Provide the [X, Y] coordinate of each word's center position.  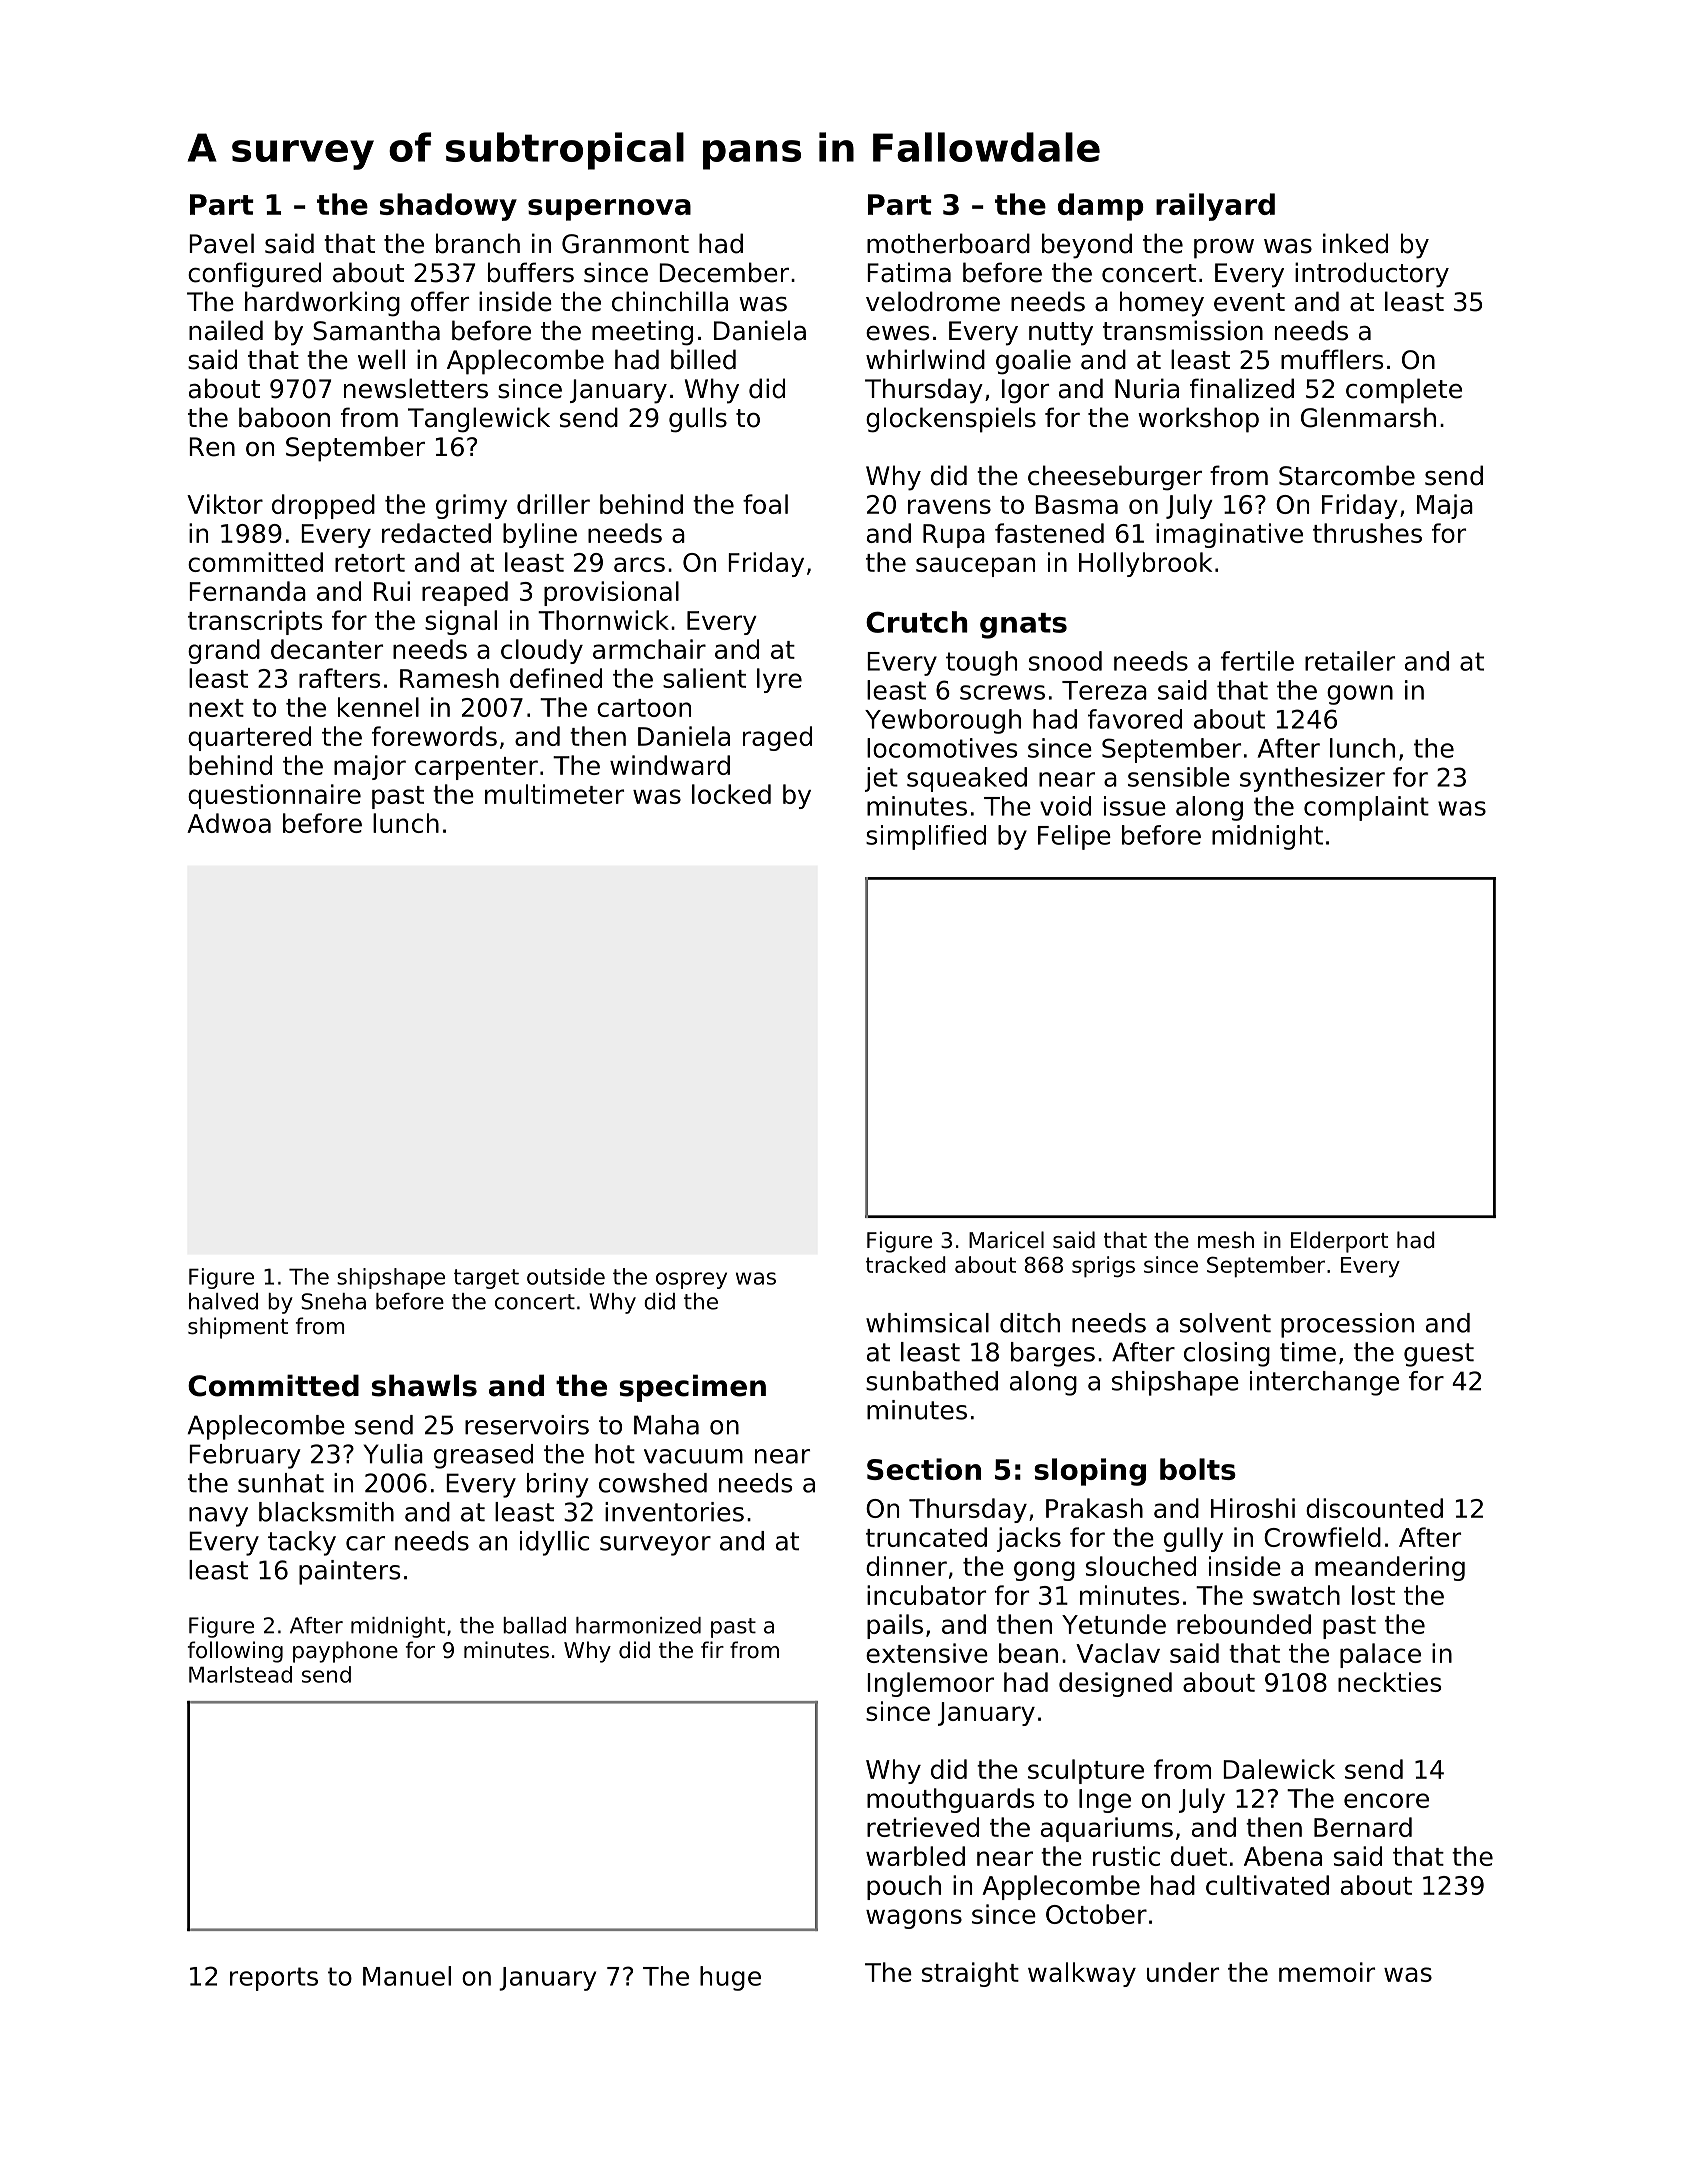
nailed [226, 330]
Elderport [1339, 1242]
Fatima [909, 272]
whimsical [927, 1323]
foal [765, 504]
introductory [1372, 275]
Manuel [407, 1976]
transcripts [255, 622]
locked [731, 794]
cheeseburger [1115, 478]
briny [558, 1485]
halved [223, 1301]
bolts [1198, 1469]
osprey [691, 1280]
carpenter [476, 768]
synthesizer [1312, 779]
